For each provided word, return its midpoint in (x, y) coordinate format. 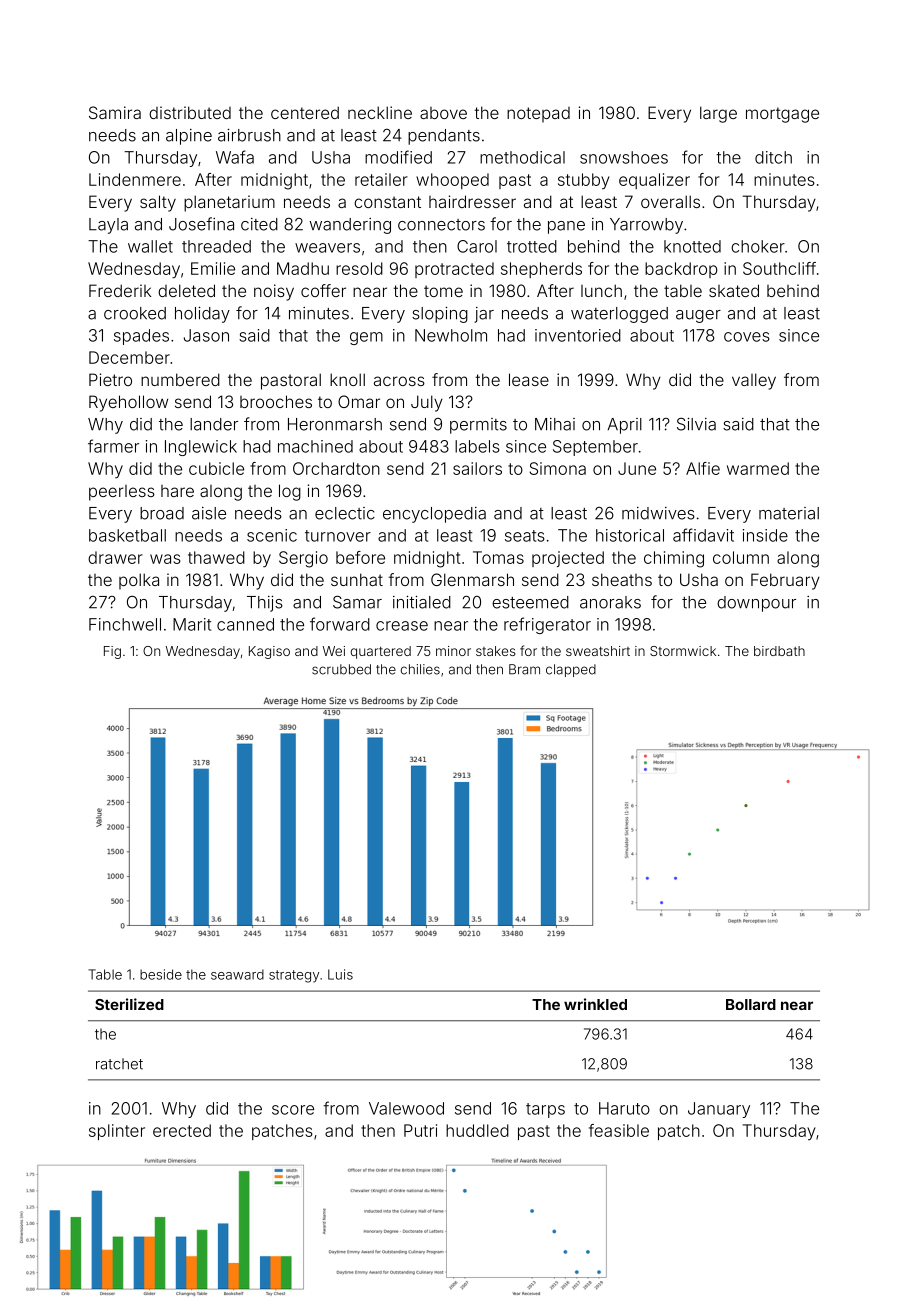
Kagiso (269, 652)
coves (747, 337)
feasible (619, 1130)
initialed (422, 602)
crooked (135, 313)
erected (182, 1130)
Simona (558, 468)
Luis (340, 974)
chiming (674, 559)
